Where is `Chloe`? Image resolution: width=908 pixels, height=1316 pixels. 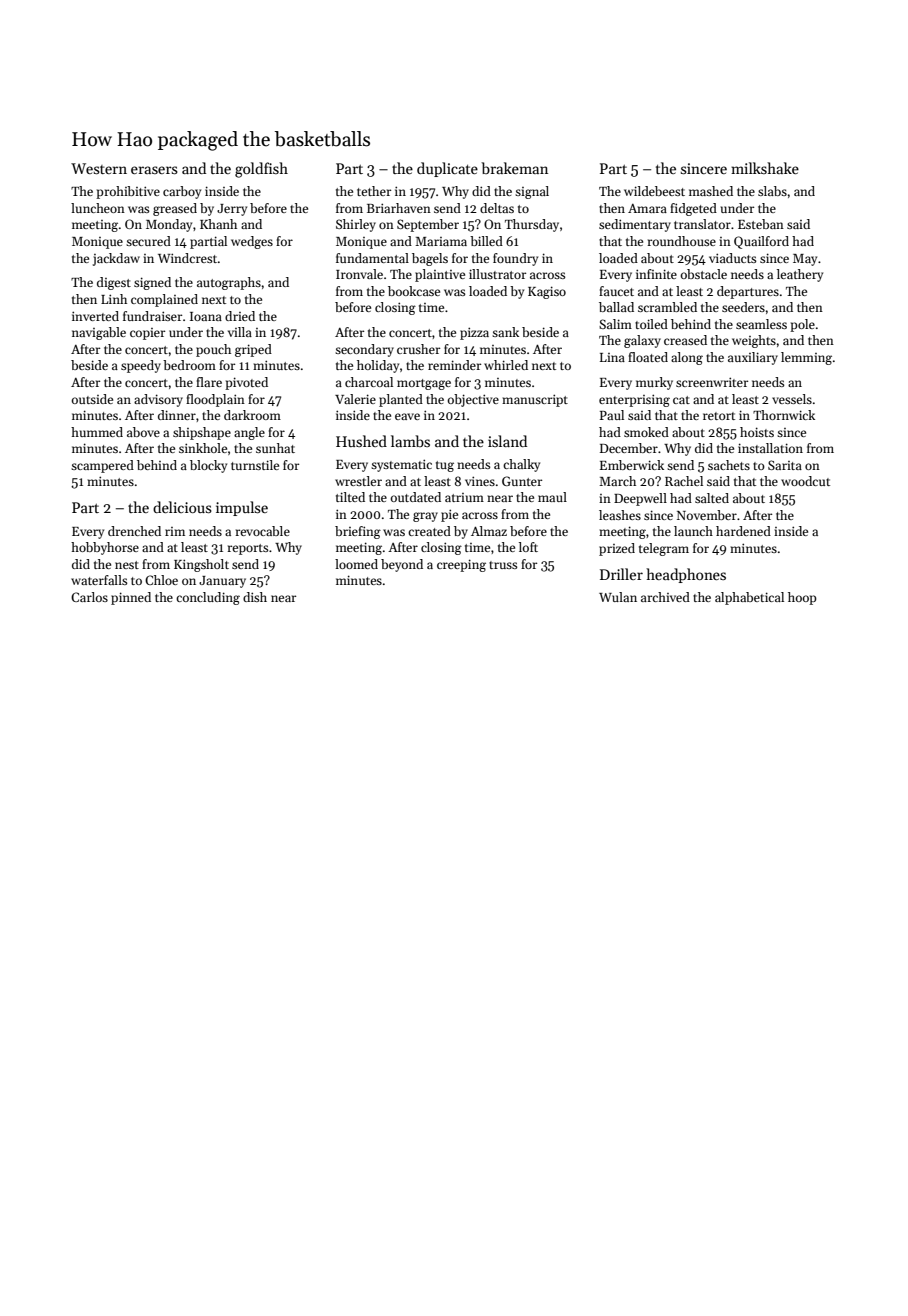
Chloe is located at coordinates (161, 580).
